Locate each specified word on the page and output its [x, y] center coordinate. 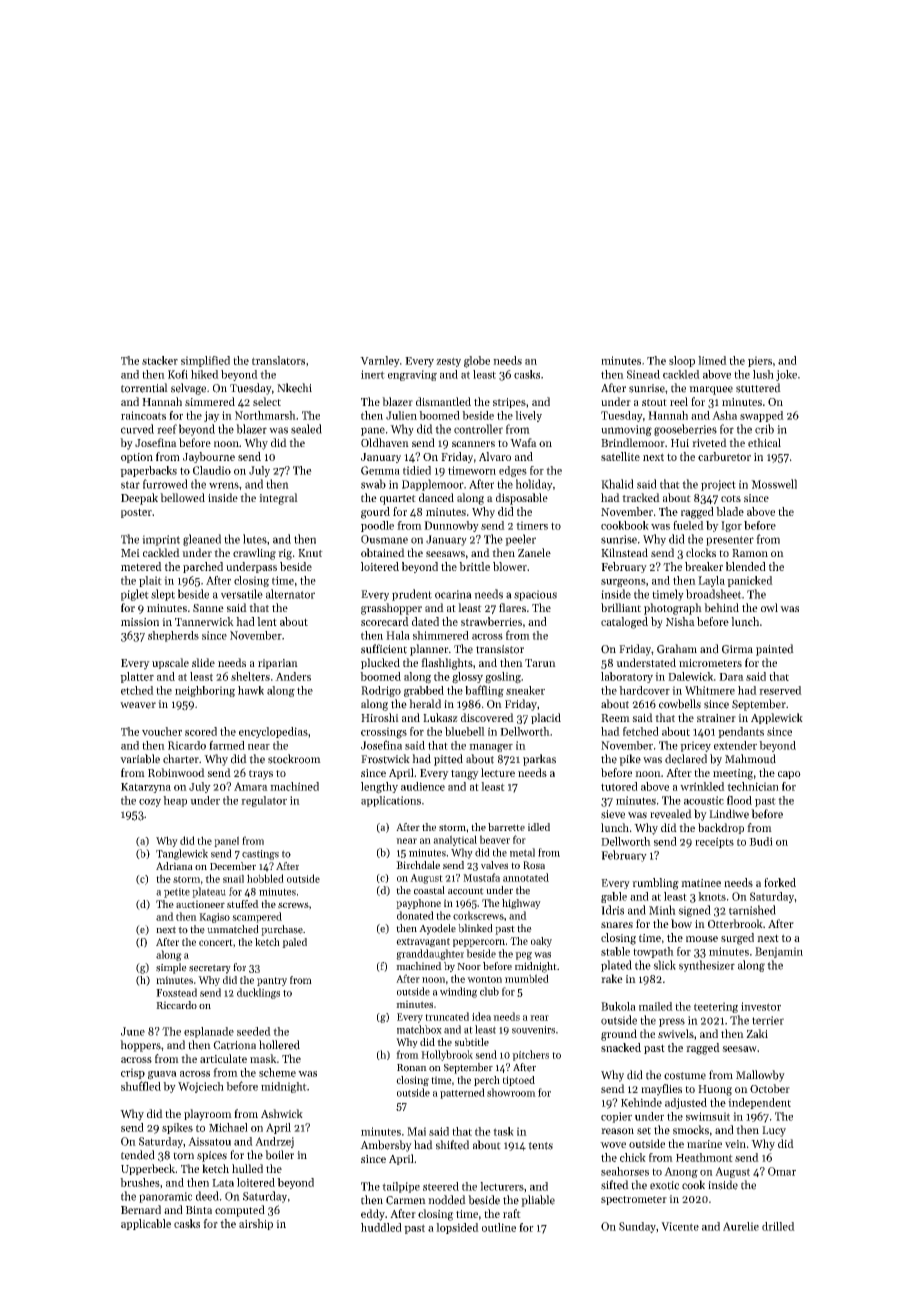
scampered [257, 917]
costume [685, 1076]
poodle [377, 526]
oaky [541, 942]
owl [769, 607]
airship [256, 1224]
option [137, 458]
